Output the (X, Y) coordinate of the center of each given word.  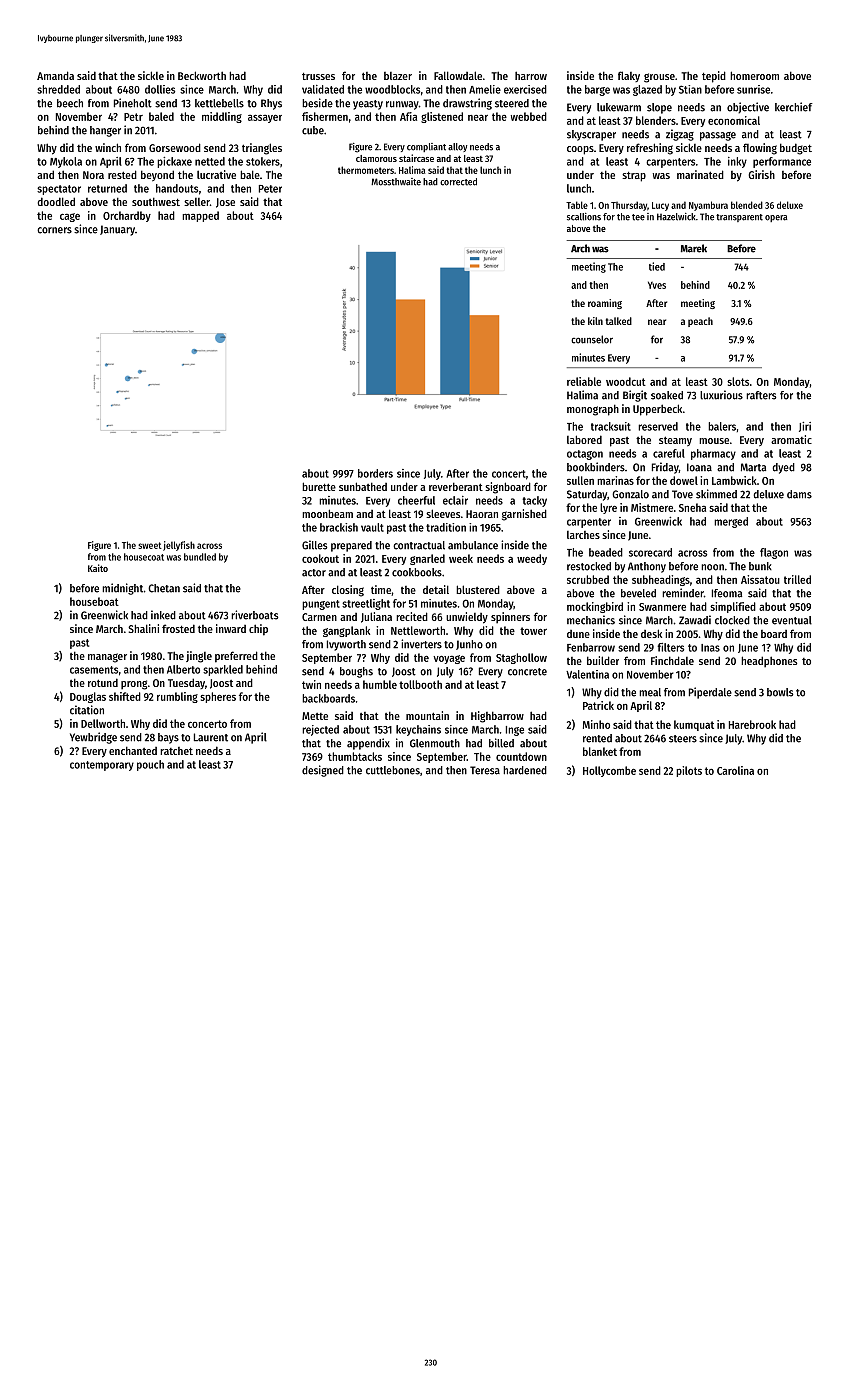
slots (738, 381)
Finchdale (672, 660)
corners (54, 230)
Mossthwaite (396, 182)
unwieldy (467, 618)
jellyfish (179, 546)
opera (776, 218)
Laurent (211, 737)
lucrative (216, 174)
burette (319, 486)
